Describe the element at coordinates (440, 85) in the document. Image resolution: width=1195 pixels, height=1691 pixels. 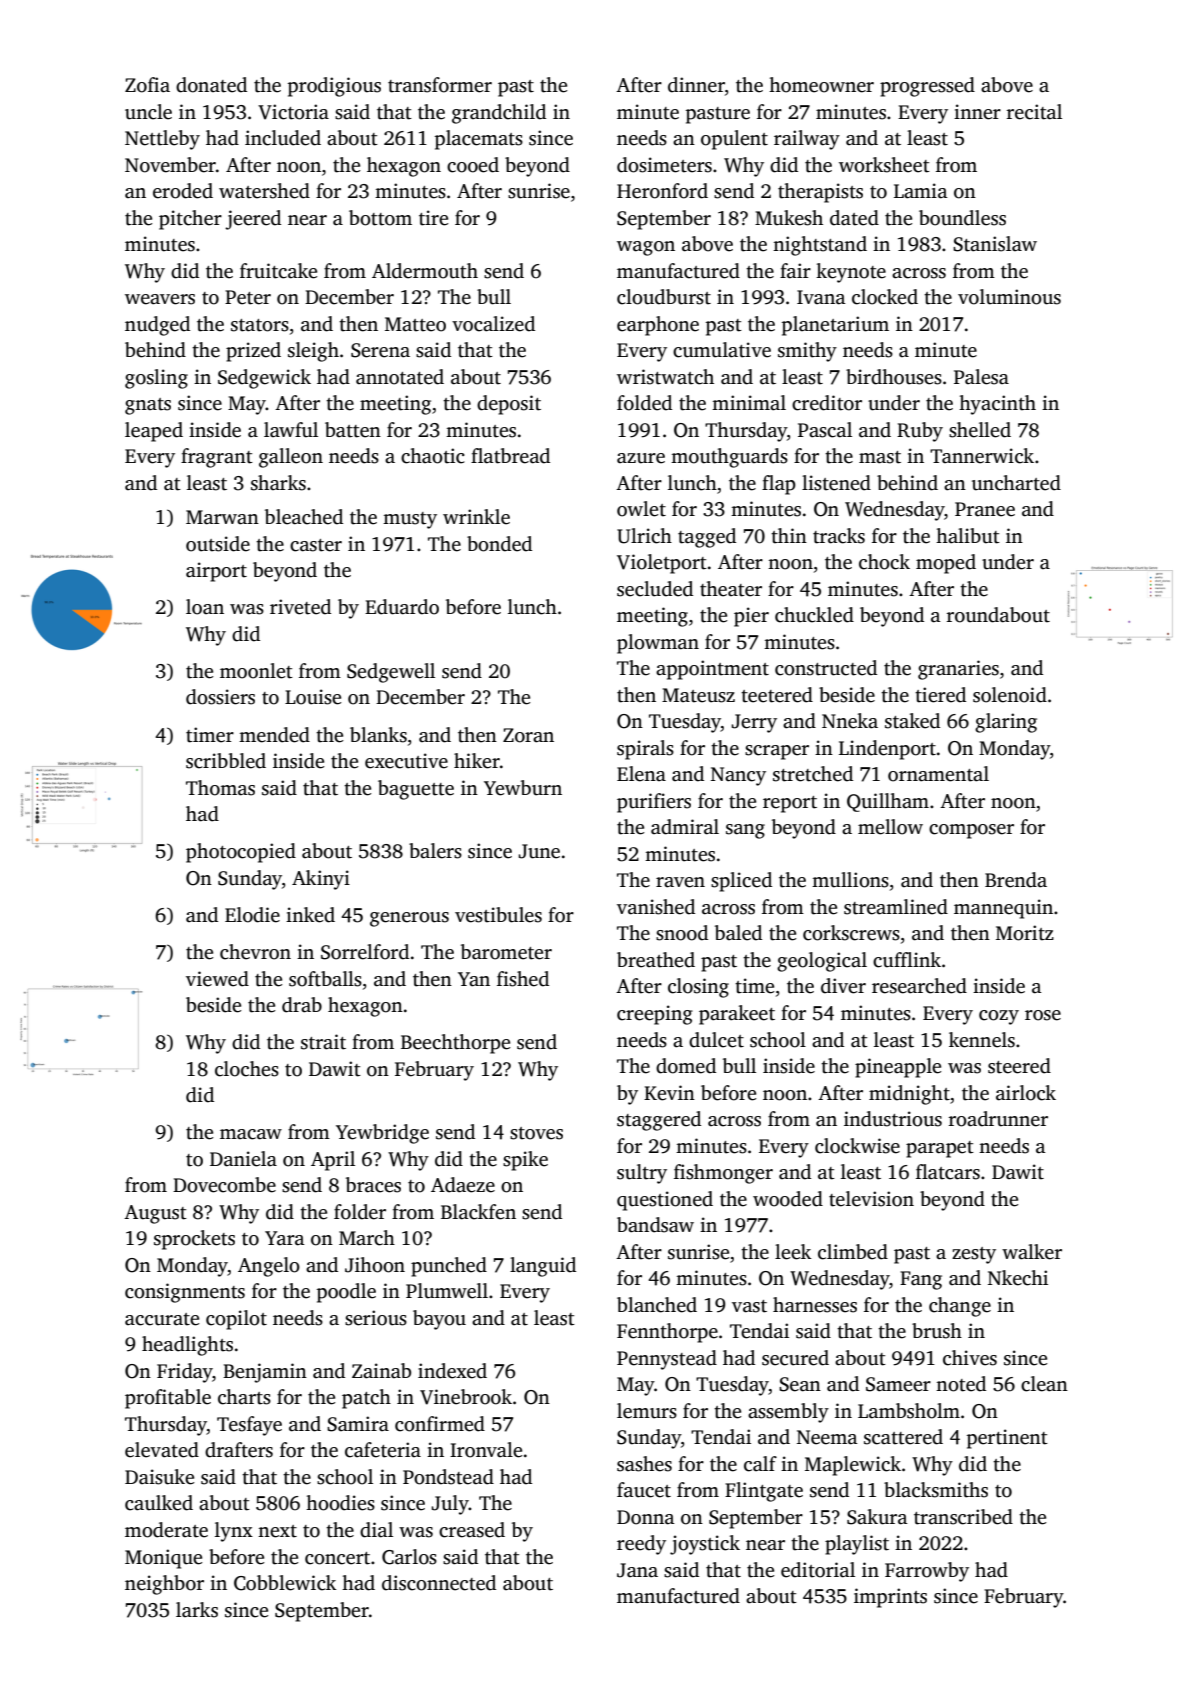
I see `transformer` at that location.
